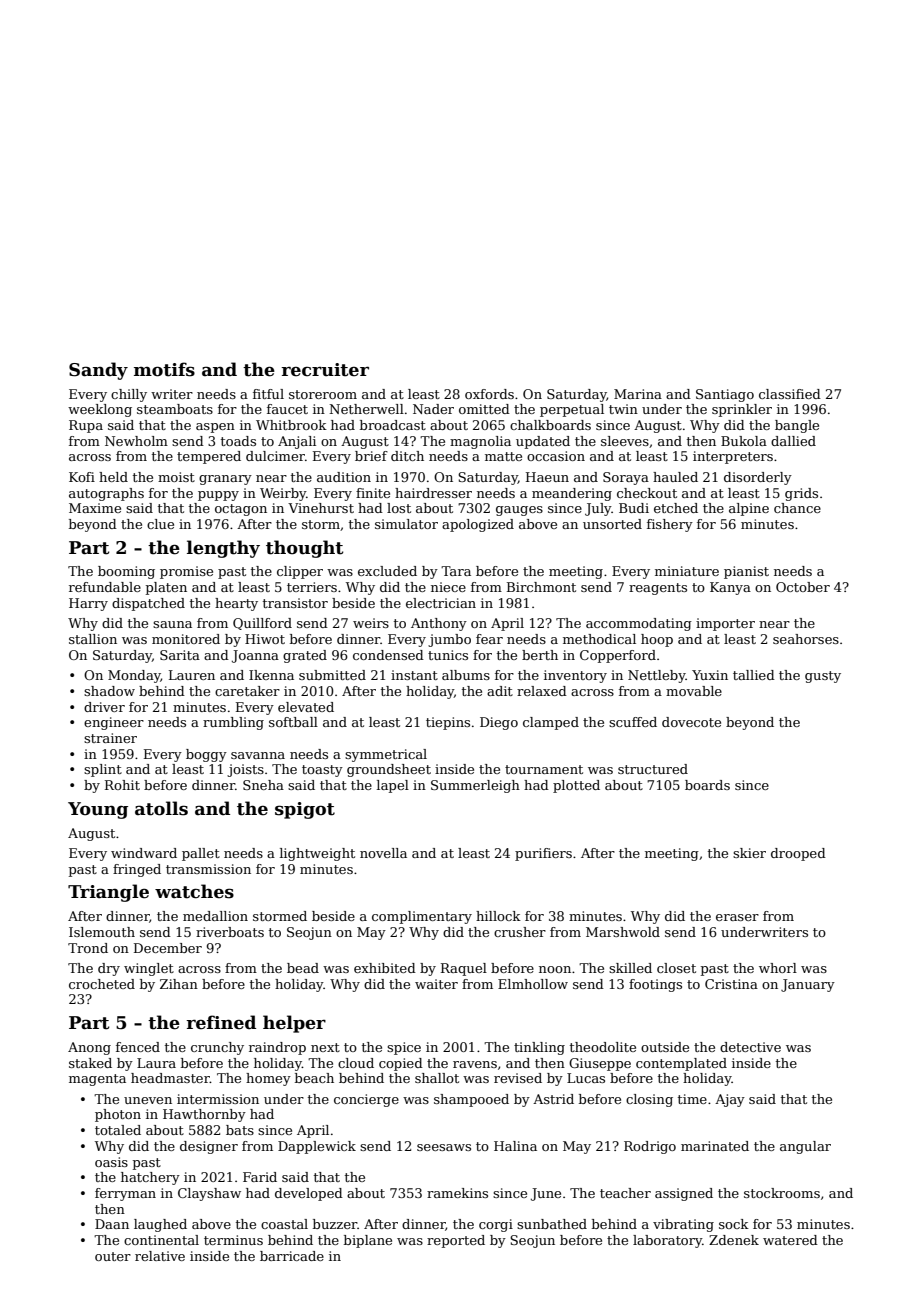 The image size is (924, 1308). What do you see at coordinates (778, 968) in the screenshot?
I see `whorl` at bounding box center [778, 968].
